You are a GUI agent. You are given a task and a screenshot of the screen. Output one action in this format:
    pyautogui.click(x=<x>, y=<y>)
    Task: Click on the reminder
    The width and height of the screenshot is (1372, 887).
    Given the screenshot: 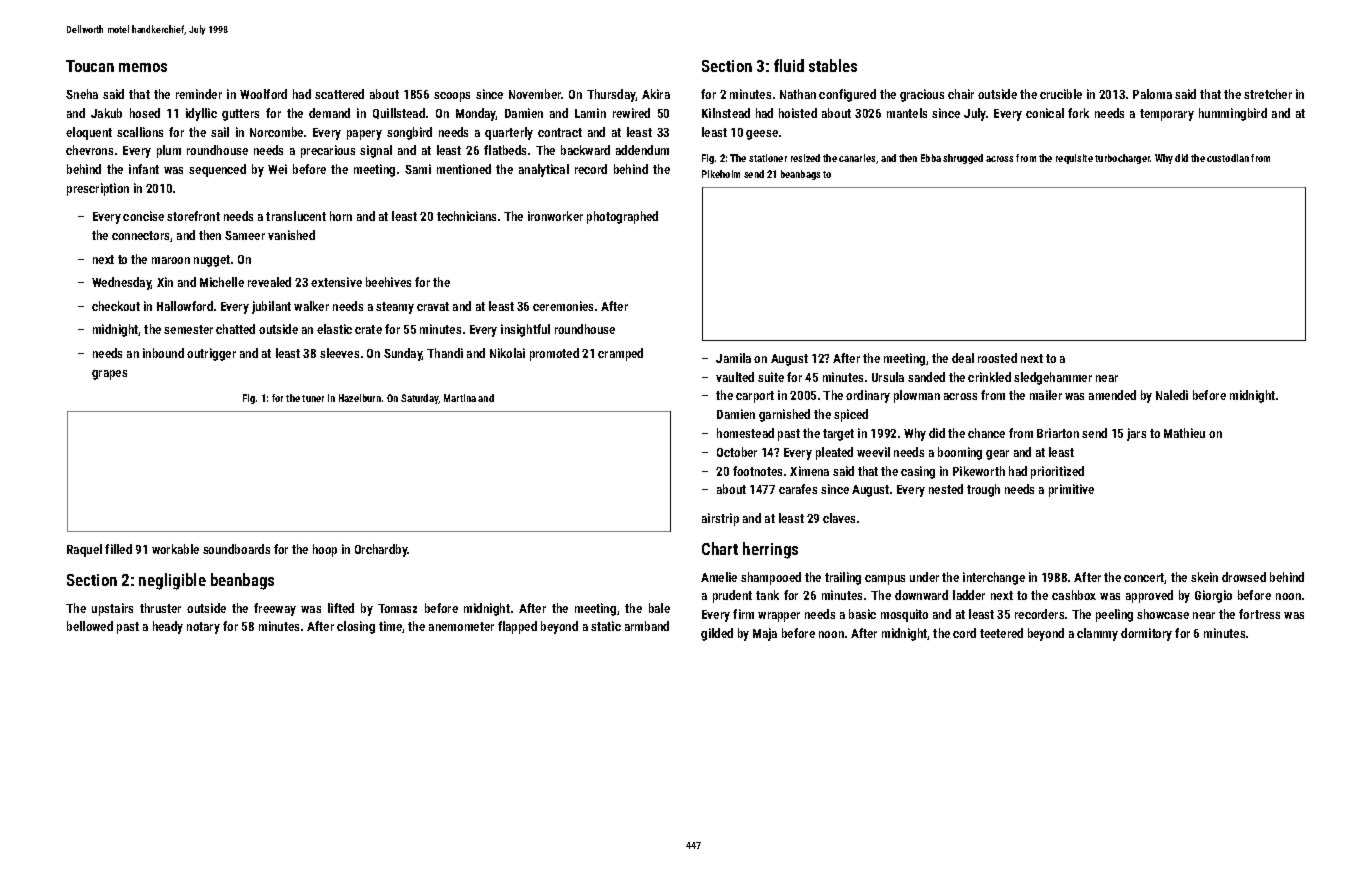 What is the action you would take?
    pyautogui.click(x=199, y=94)
